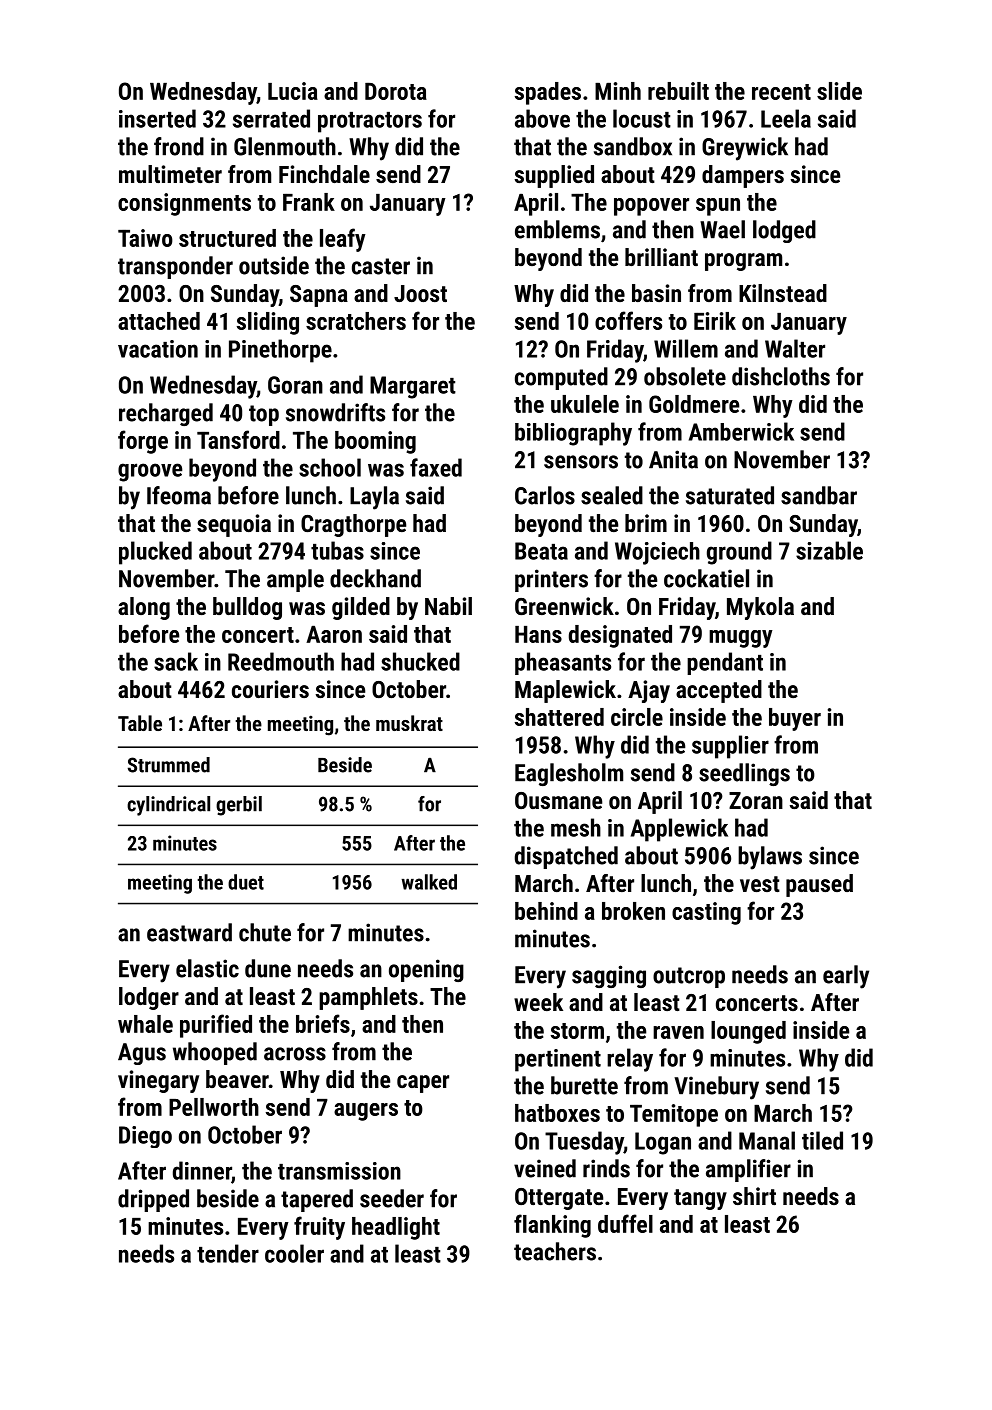  I want to click on ample, so click(295, 580).
